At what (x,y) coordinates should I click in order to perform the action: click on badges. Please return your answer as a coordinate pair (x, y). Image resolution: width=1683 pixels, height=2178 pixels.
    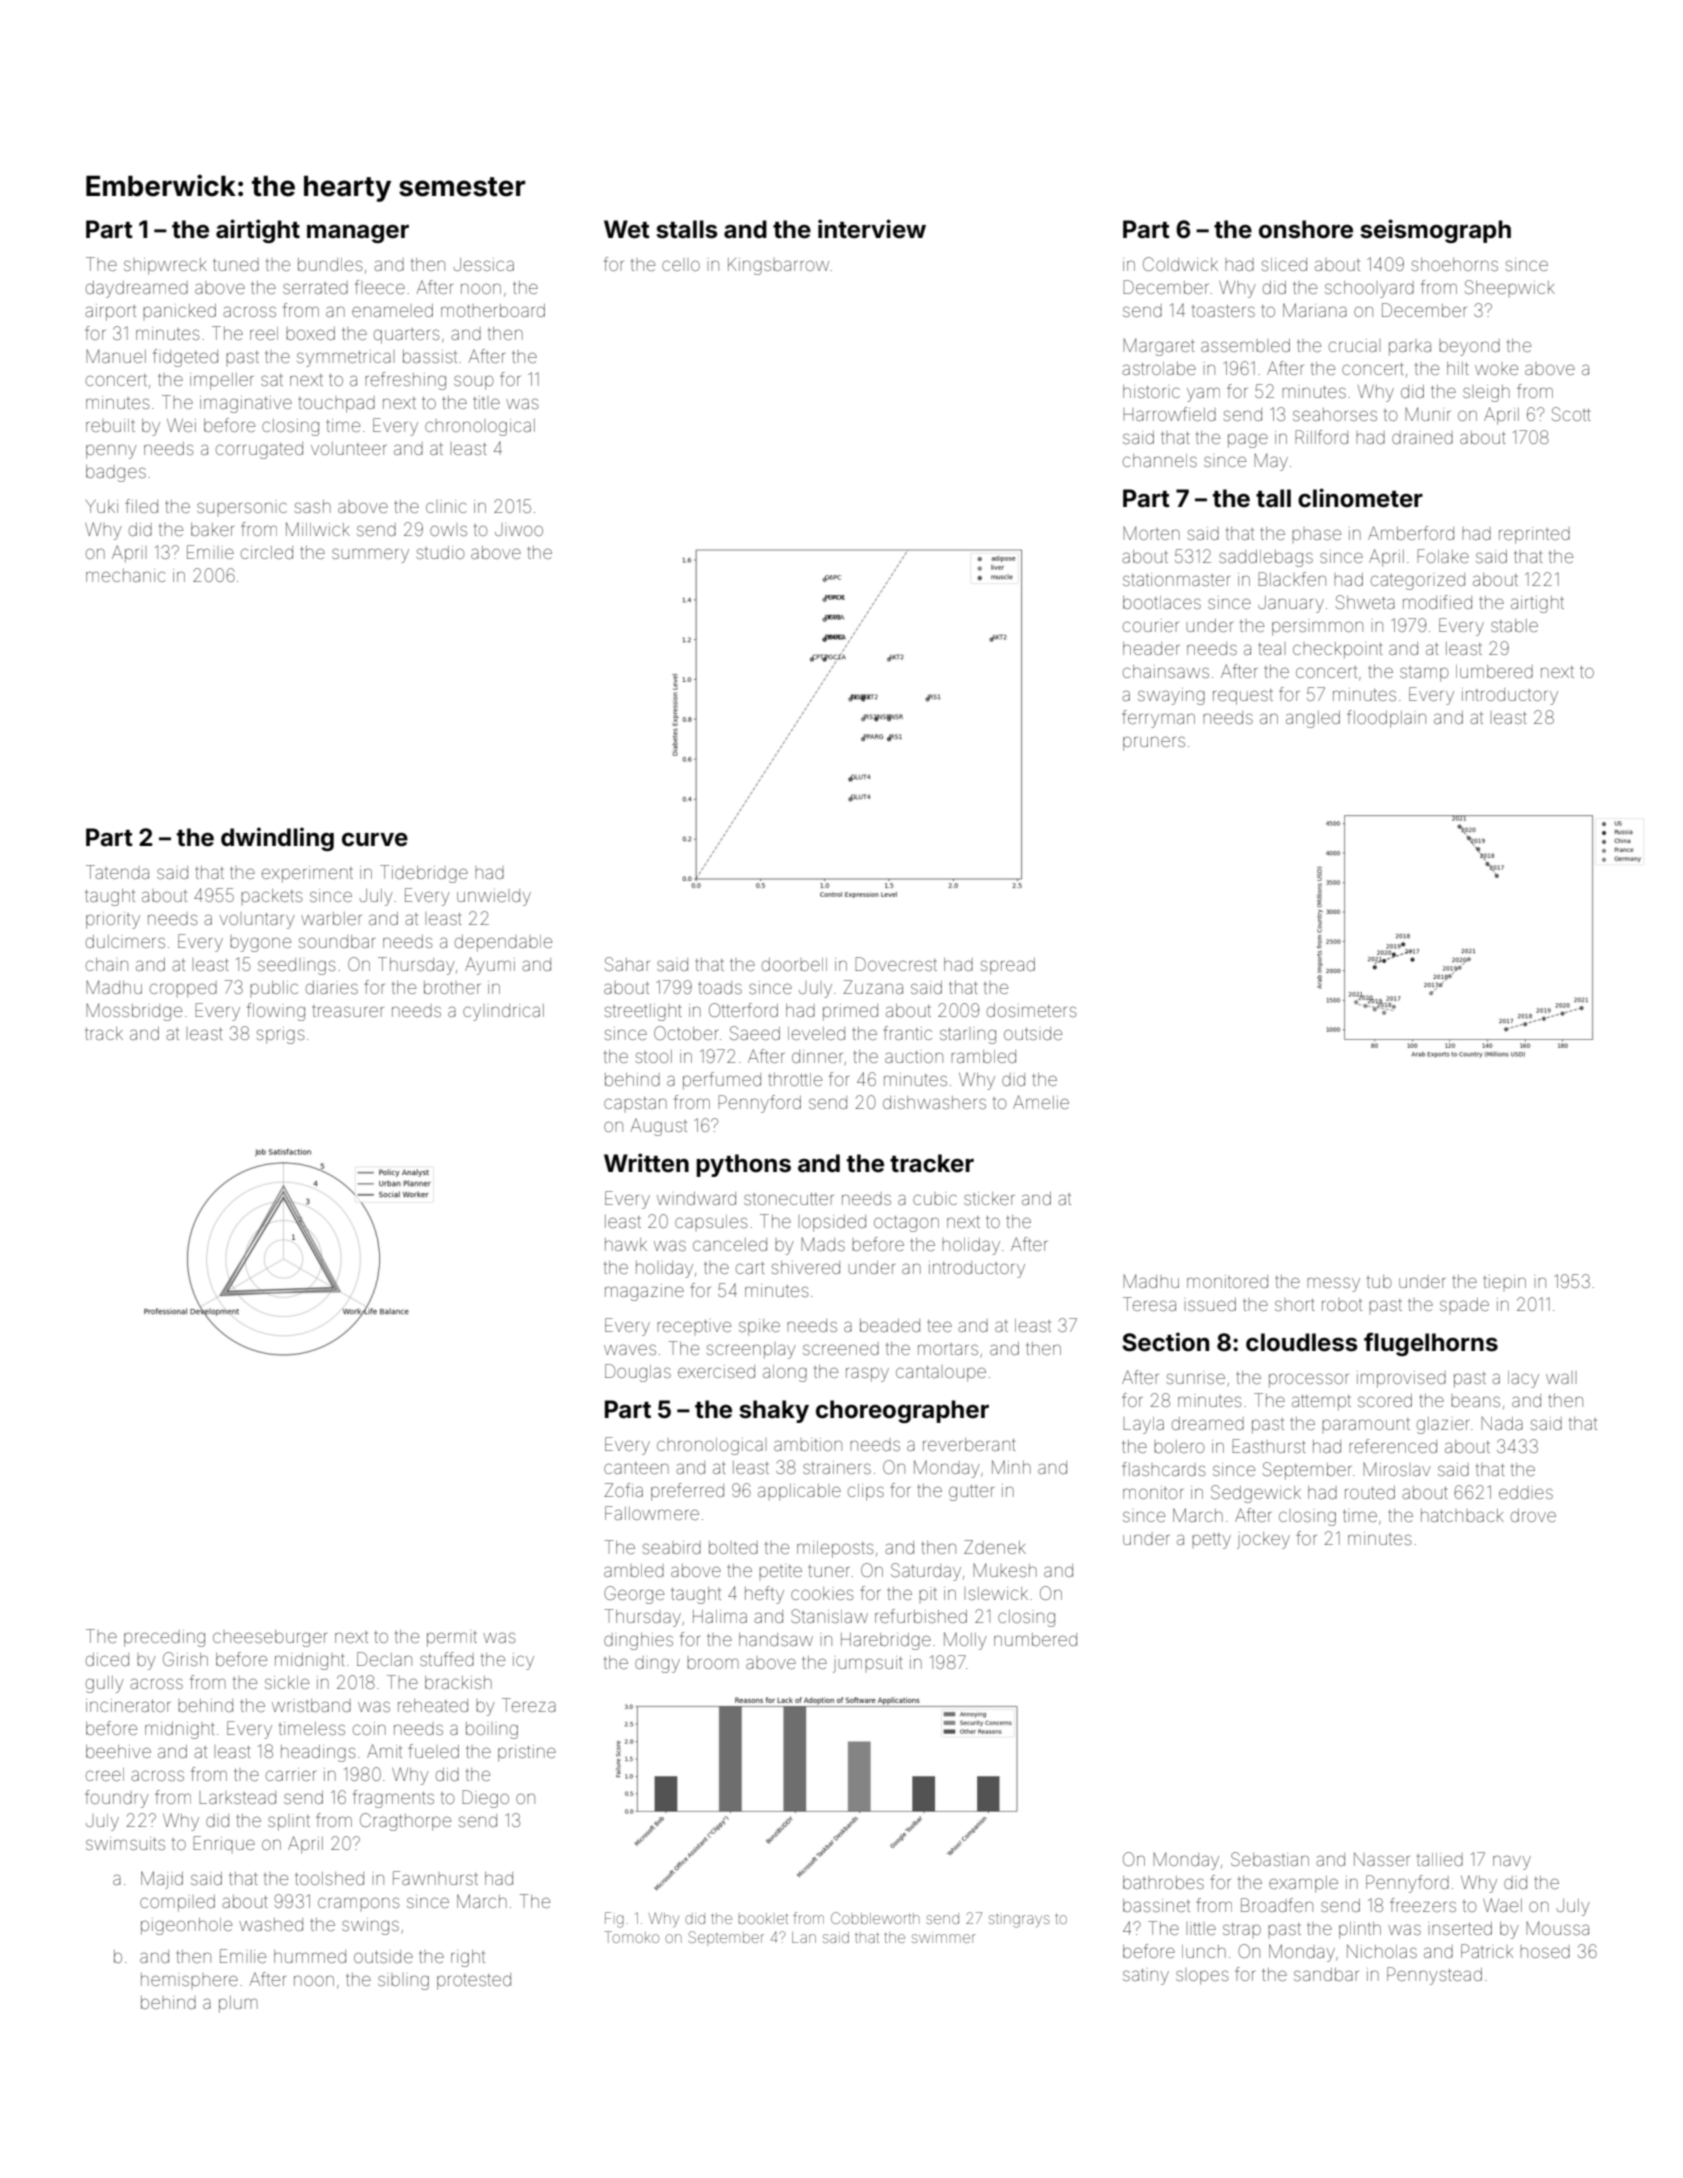
    Looking at the image, I should click on (116, 473).
